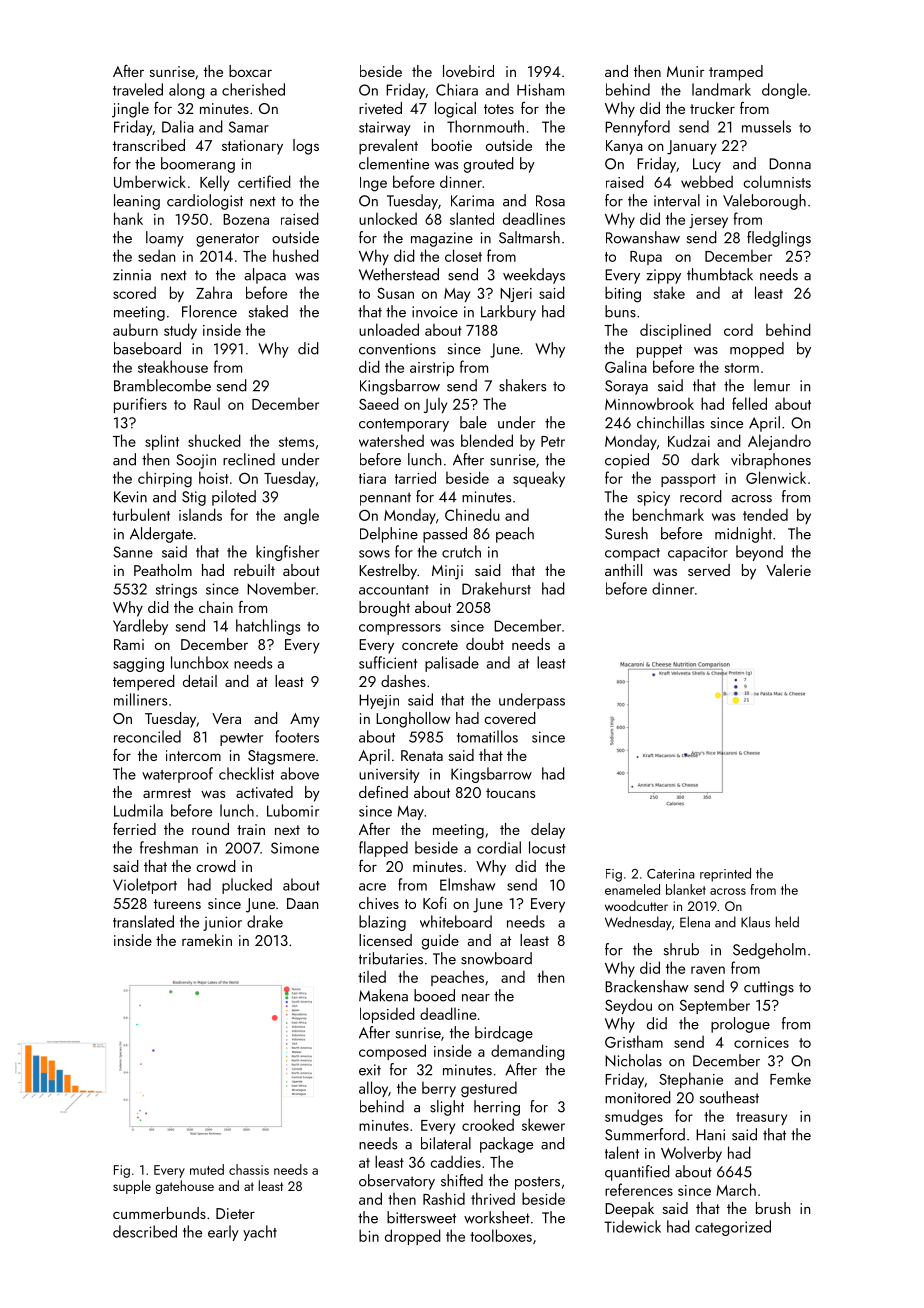  Describe the element at coordinates (468, 71) in the document. I see `lovebird` at that location.
